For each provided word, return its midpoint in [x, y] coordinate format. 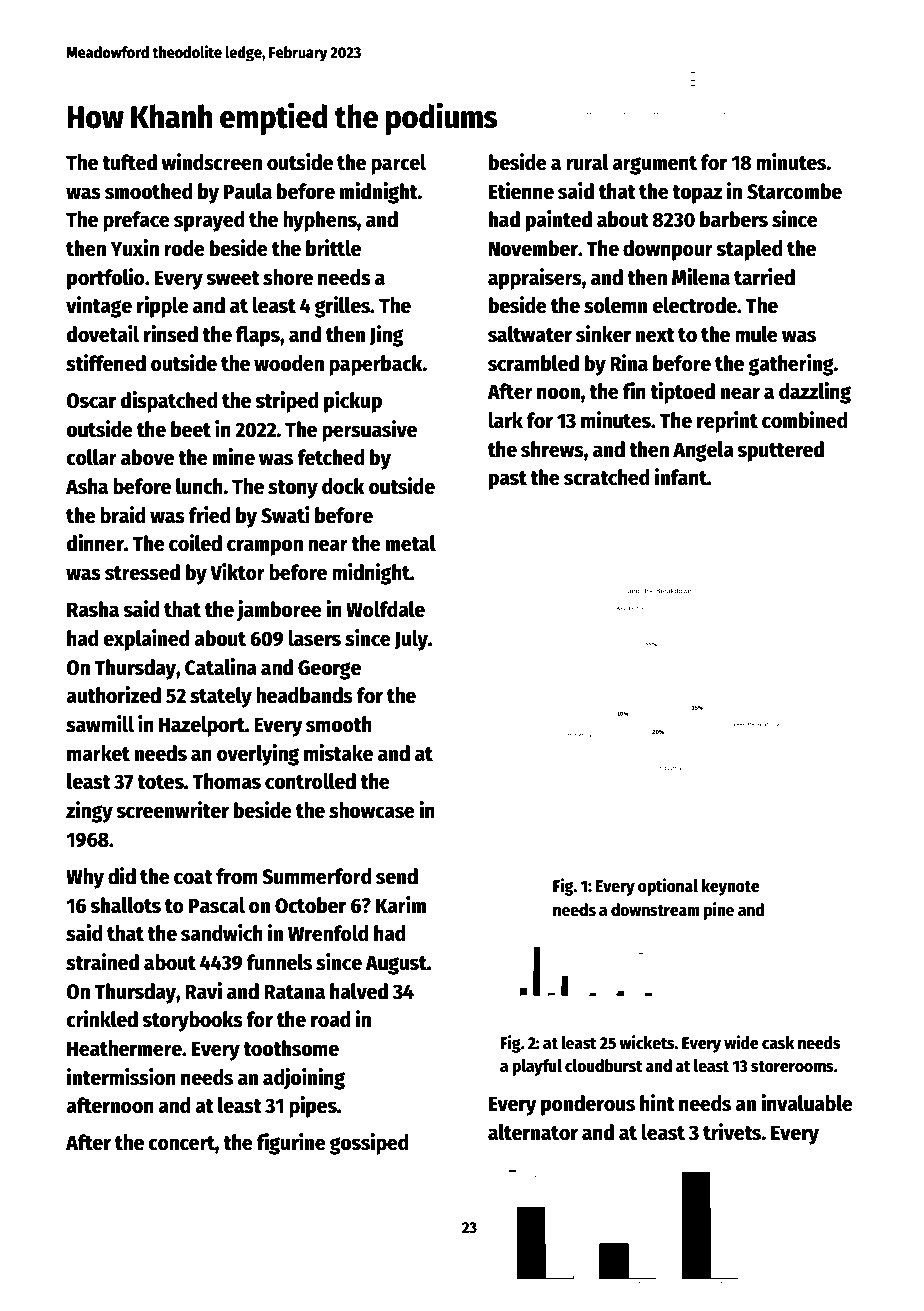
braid [123, 515]
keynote [730, 887]
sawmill [100, 724]
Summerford [317, 876]
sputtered [780, 451]
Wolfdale [385, 609]
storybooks [192, 1021]
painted [559, 221]
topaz [697, 194]
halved [359, 991]
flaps [258, 336]
